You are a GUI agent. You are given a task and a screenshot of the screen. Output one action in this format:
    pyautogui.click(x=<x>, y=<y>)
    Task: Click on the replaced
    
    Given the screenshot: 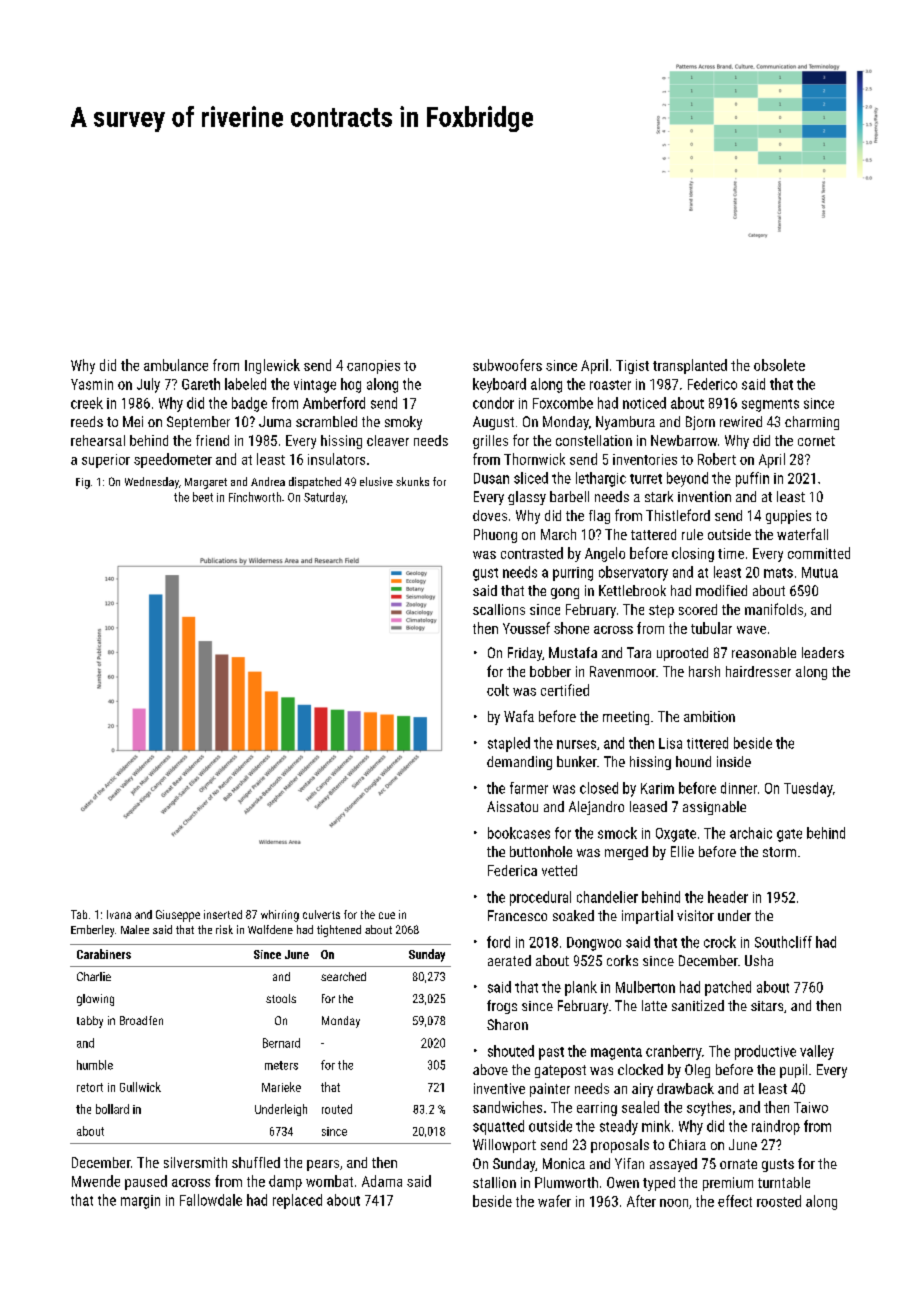 What is the action you would take?
    pyautogui.click(x=297, y=1201)
